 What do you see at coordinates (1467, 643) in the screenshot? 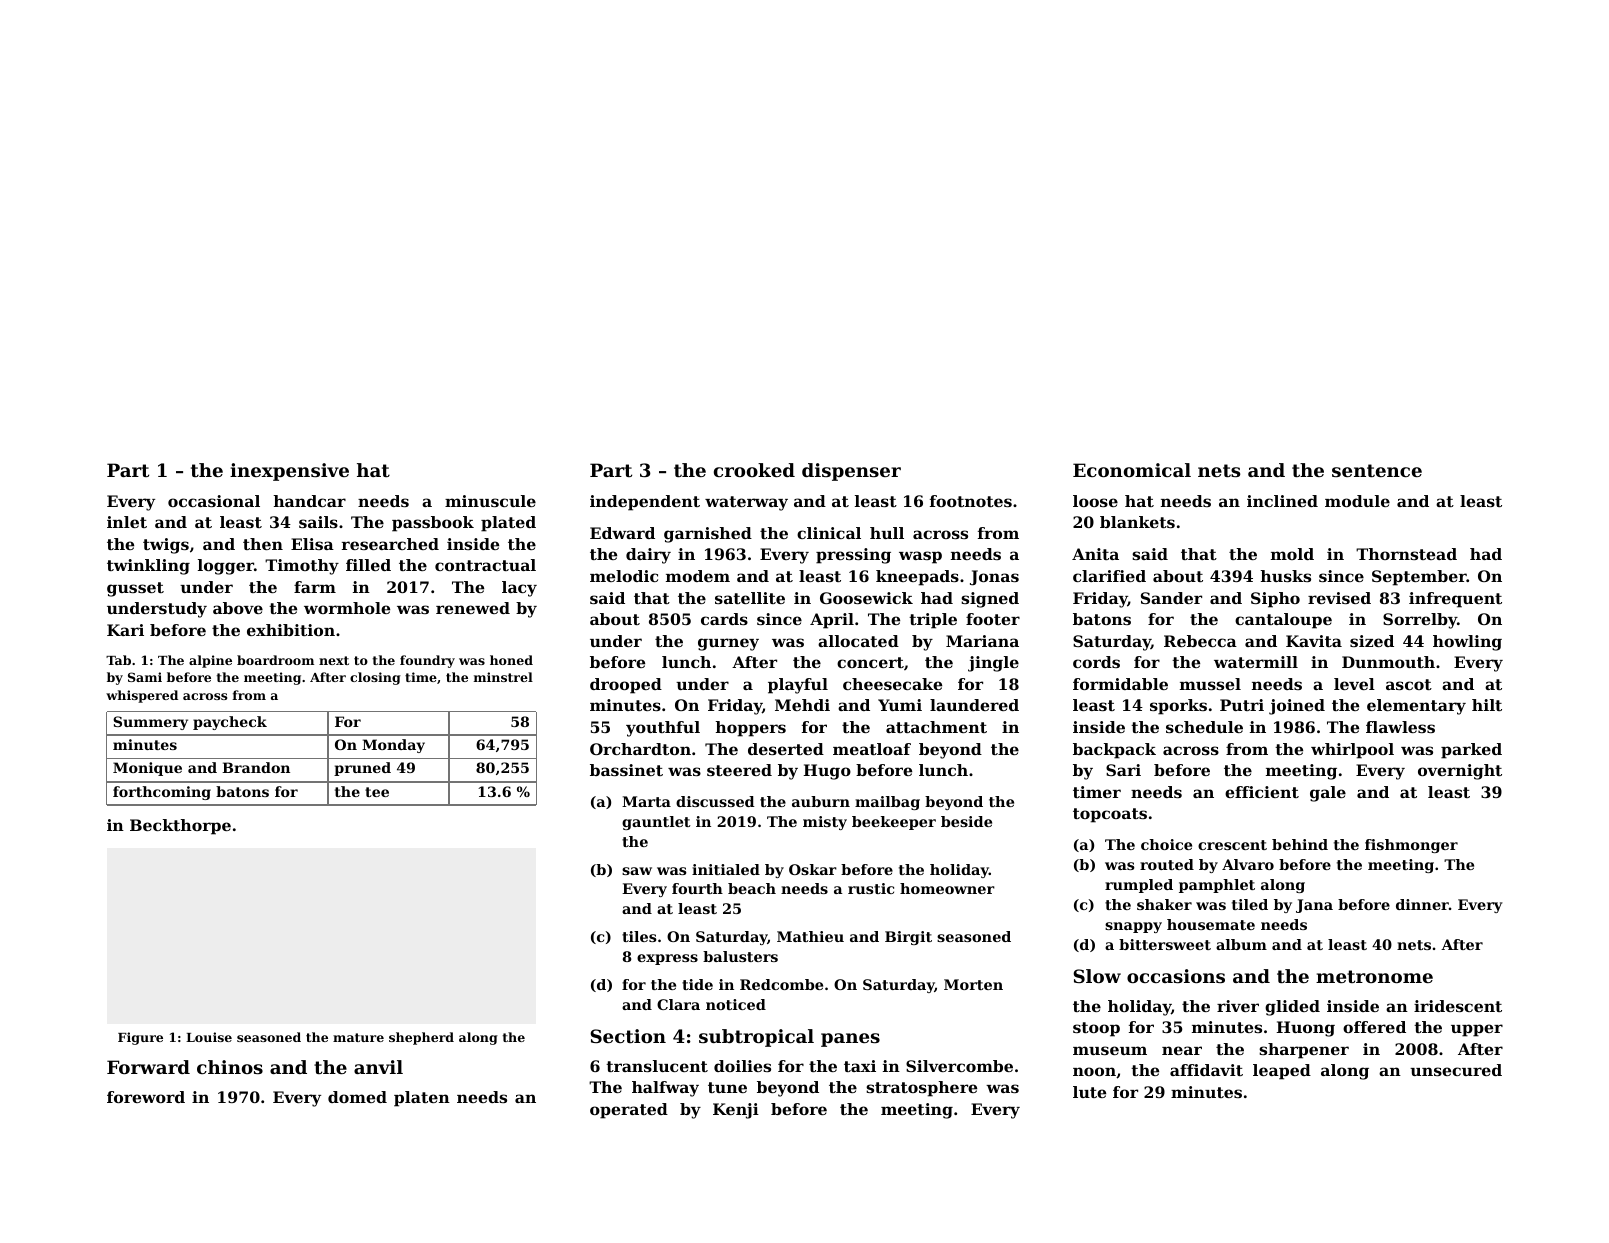
I see `howling` at bounding box center [1467, 643].
